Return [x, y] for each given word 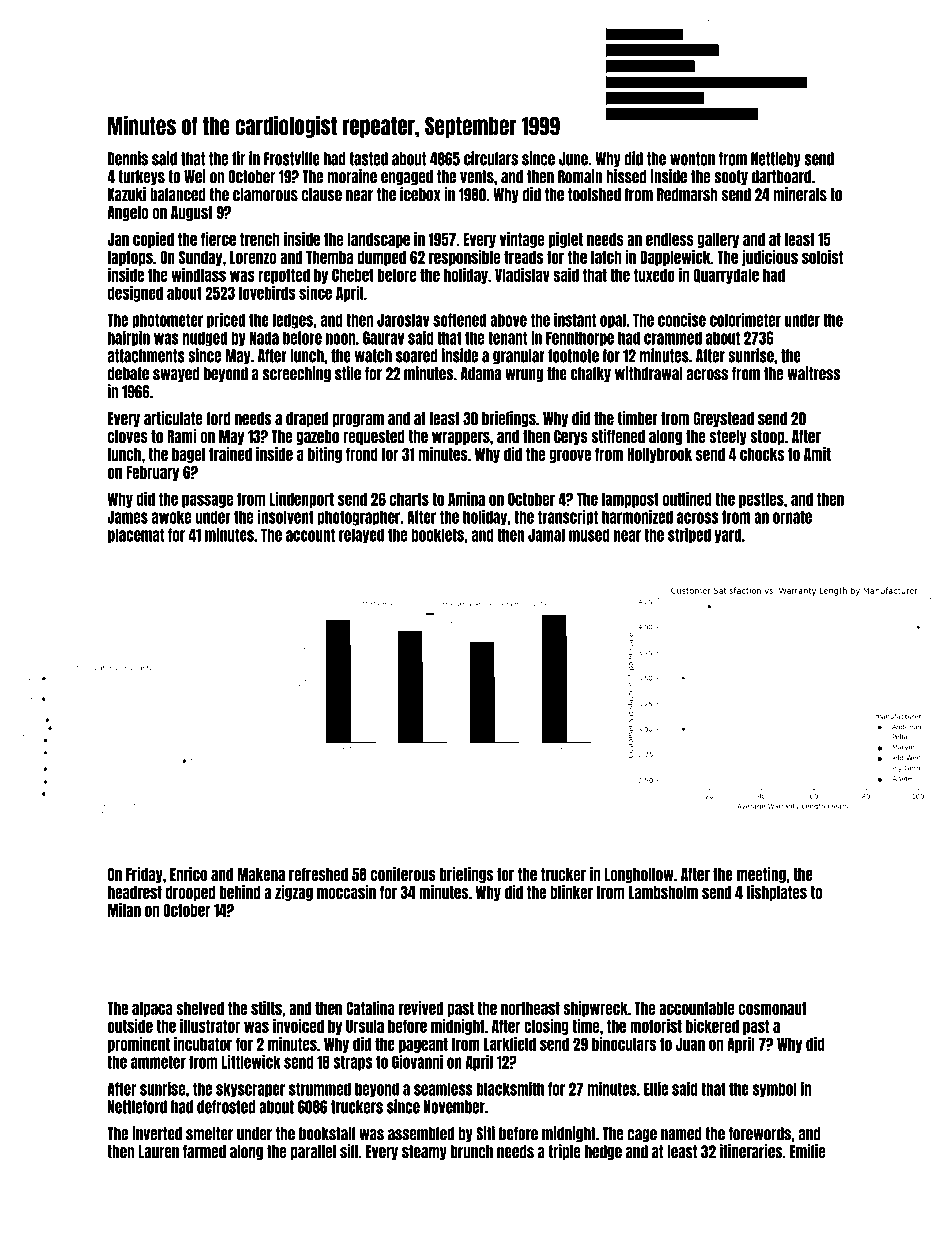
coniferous [403, 874]
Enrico [188, 874]
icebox [420, 194]
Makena [261, 874]
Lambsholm [663, 892]
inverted [157, 1133]
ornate [792, 517]
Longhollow [639, 875]
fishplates [776, 893]
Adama [481, 374]
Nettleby [776, 160]
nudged [205, 339]
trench [260, 239]
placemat [136, 536]
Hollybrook [659, 455]
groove [570, 456]
